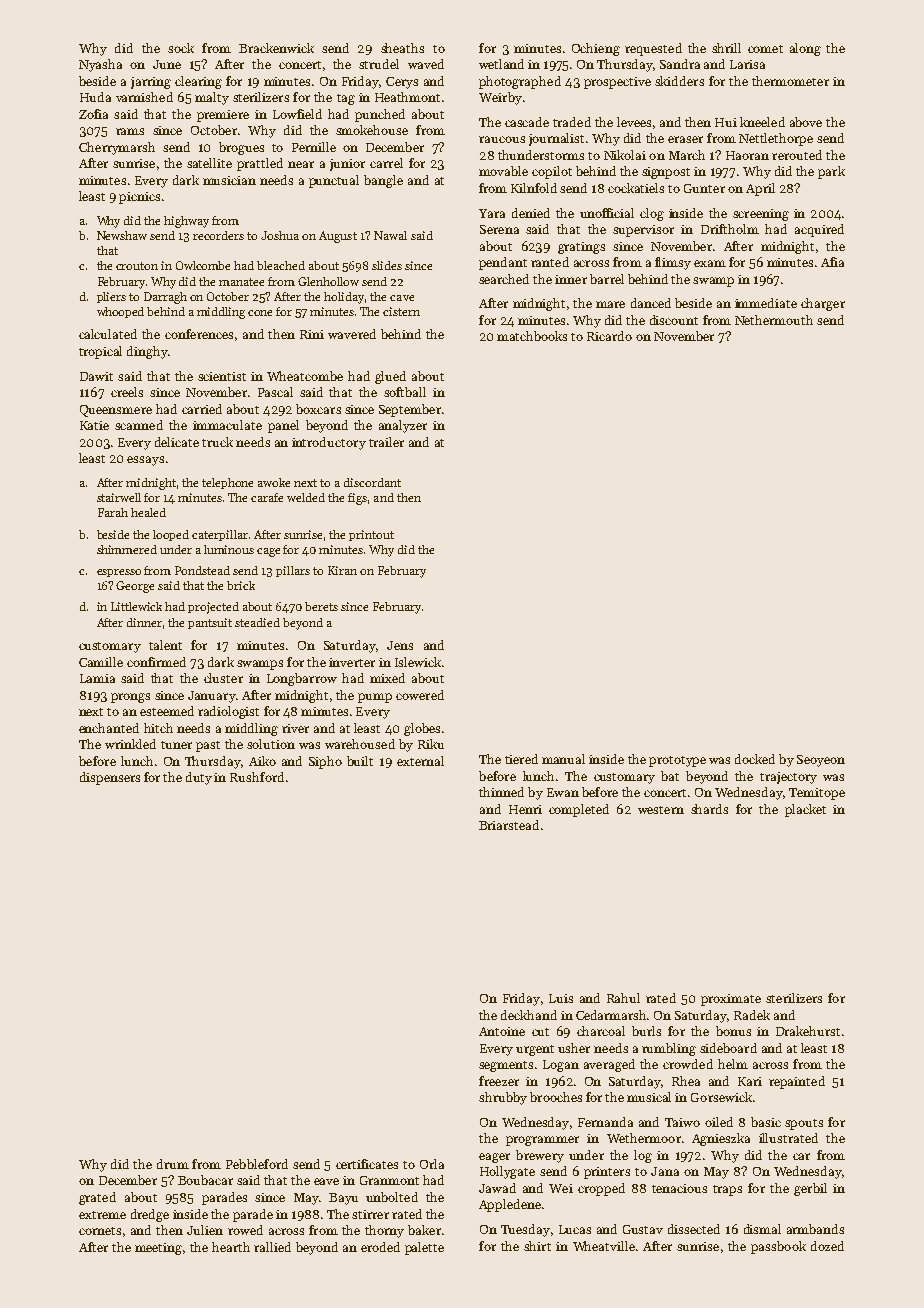 This screenshot has width=924, height=1308. I want to click on shrill, so click(726, 48).
